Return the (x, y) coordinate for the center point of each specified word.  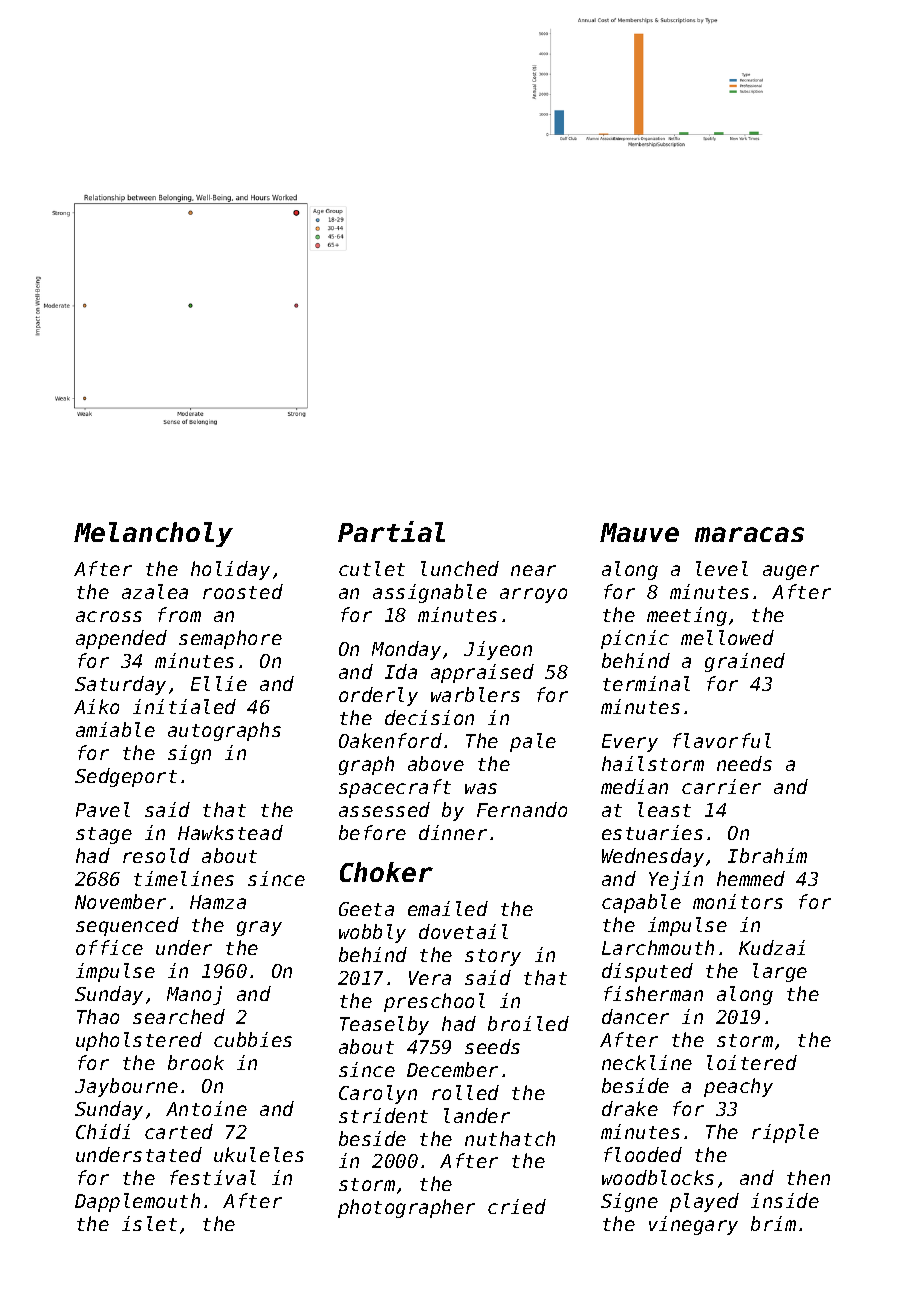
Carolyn (378, 1094)
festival (213, 1177)
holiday (230, 570)
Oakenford (390, 740)
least (664, 809)
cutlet (372, 568)
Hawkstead (230, 832)
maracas (749, 534)
